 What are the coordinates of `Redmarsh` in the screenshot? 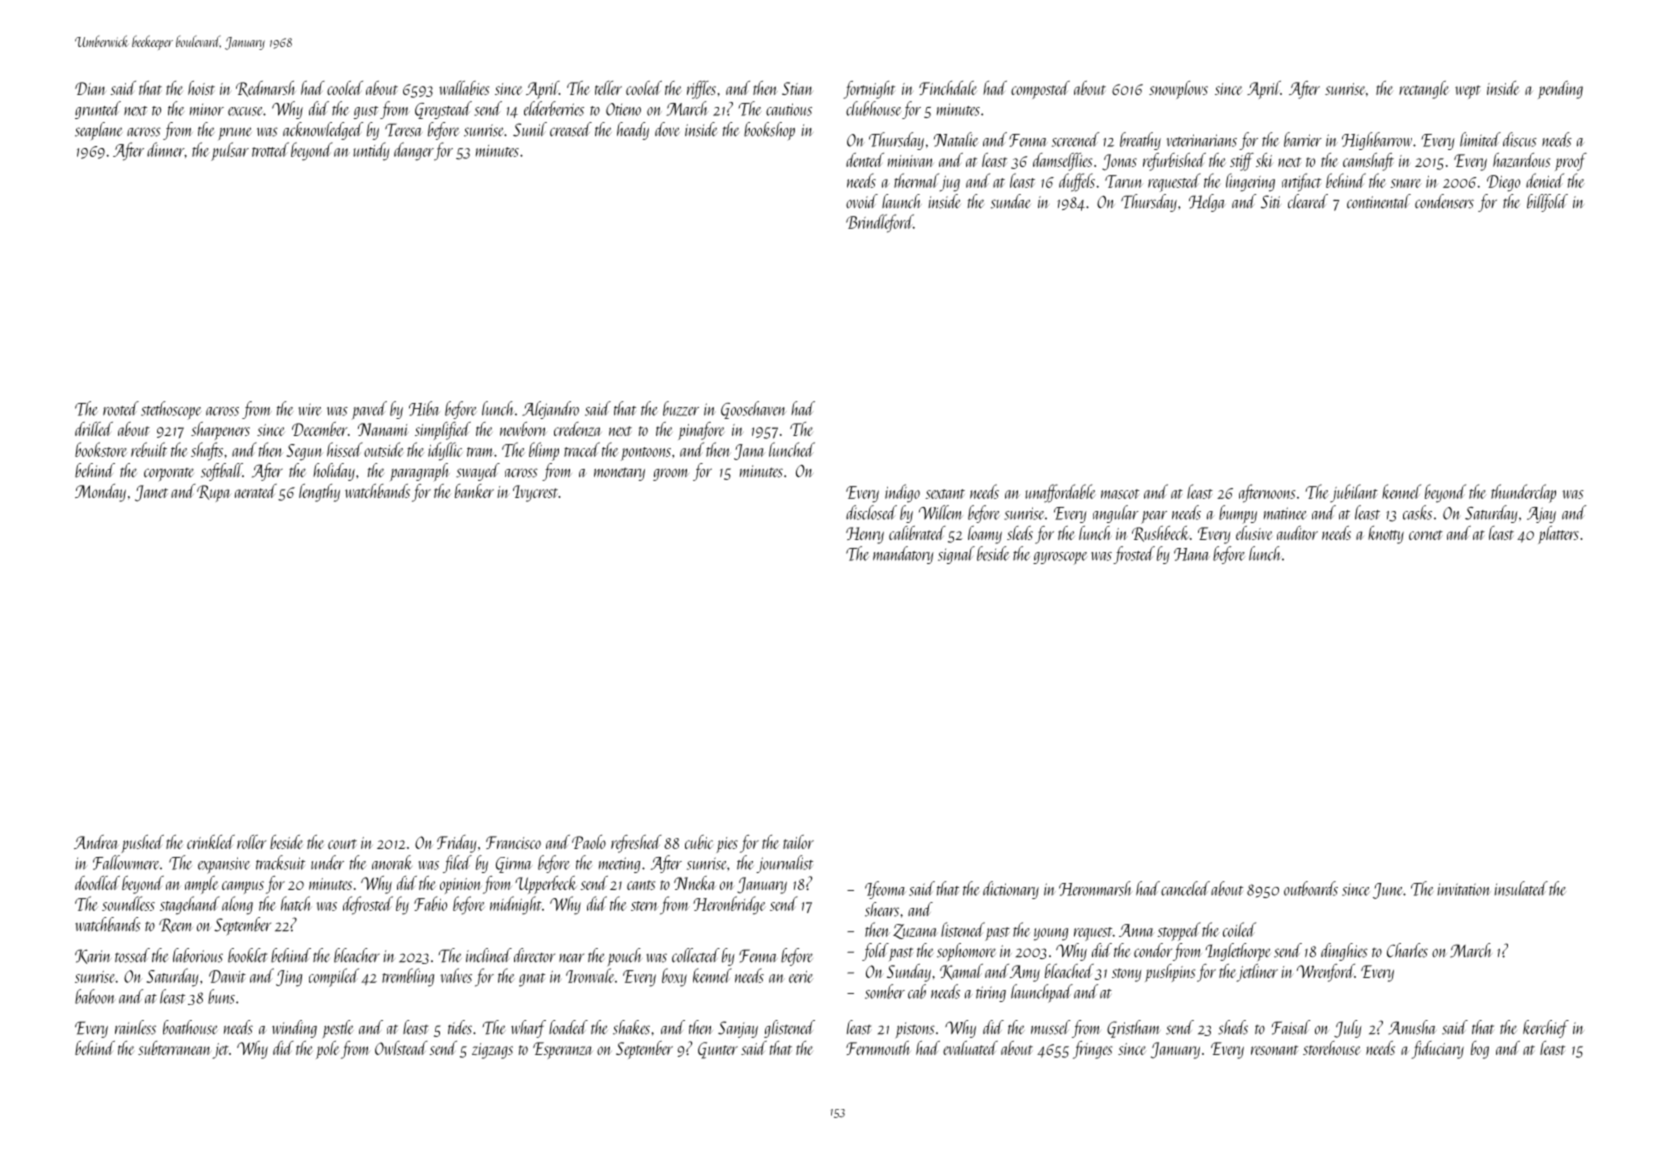 It's located at (266, 89).
